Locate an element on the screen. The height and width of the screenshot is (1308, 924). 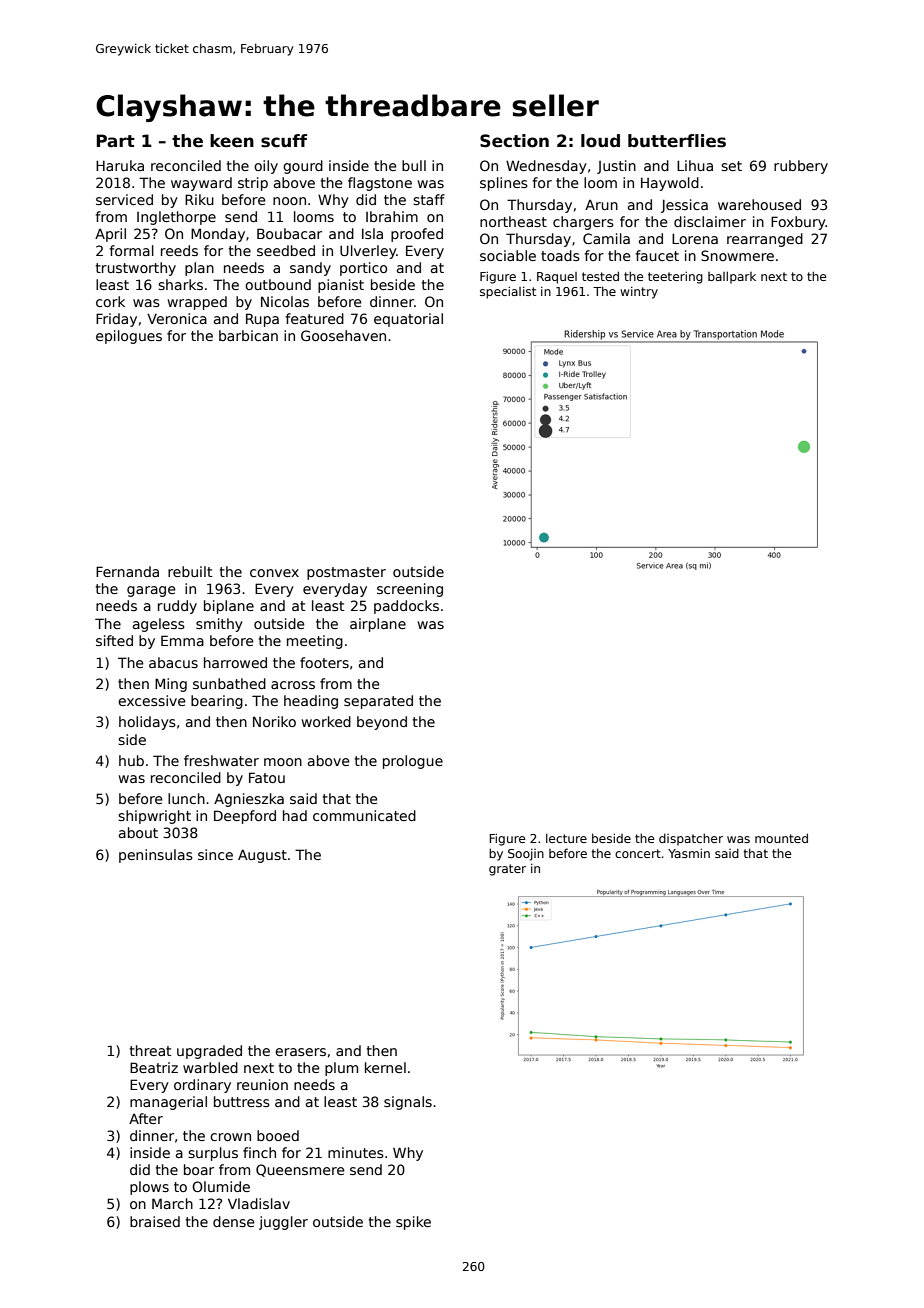
juggler is located at coordinates (283, 1223).
